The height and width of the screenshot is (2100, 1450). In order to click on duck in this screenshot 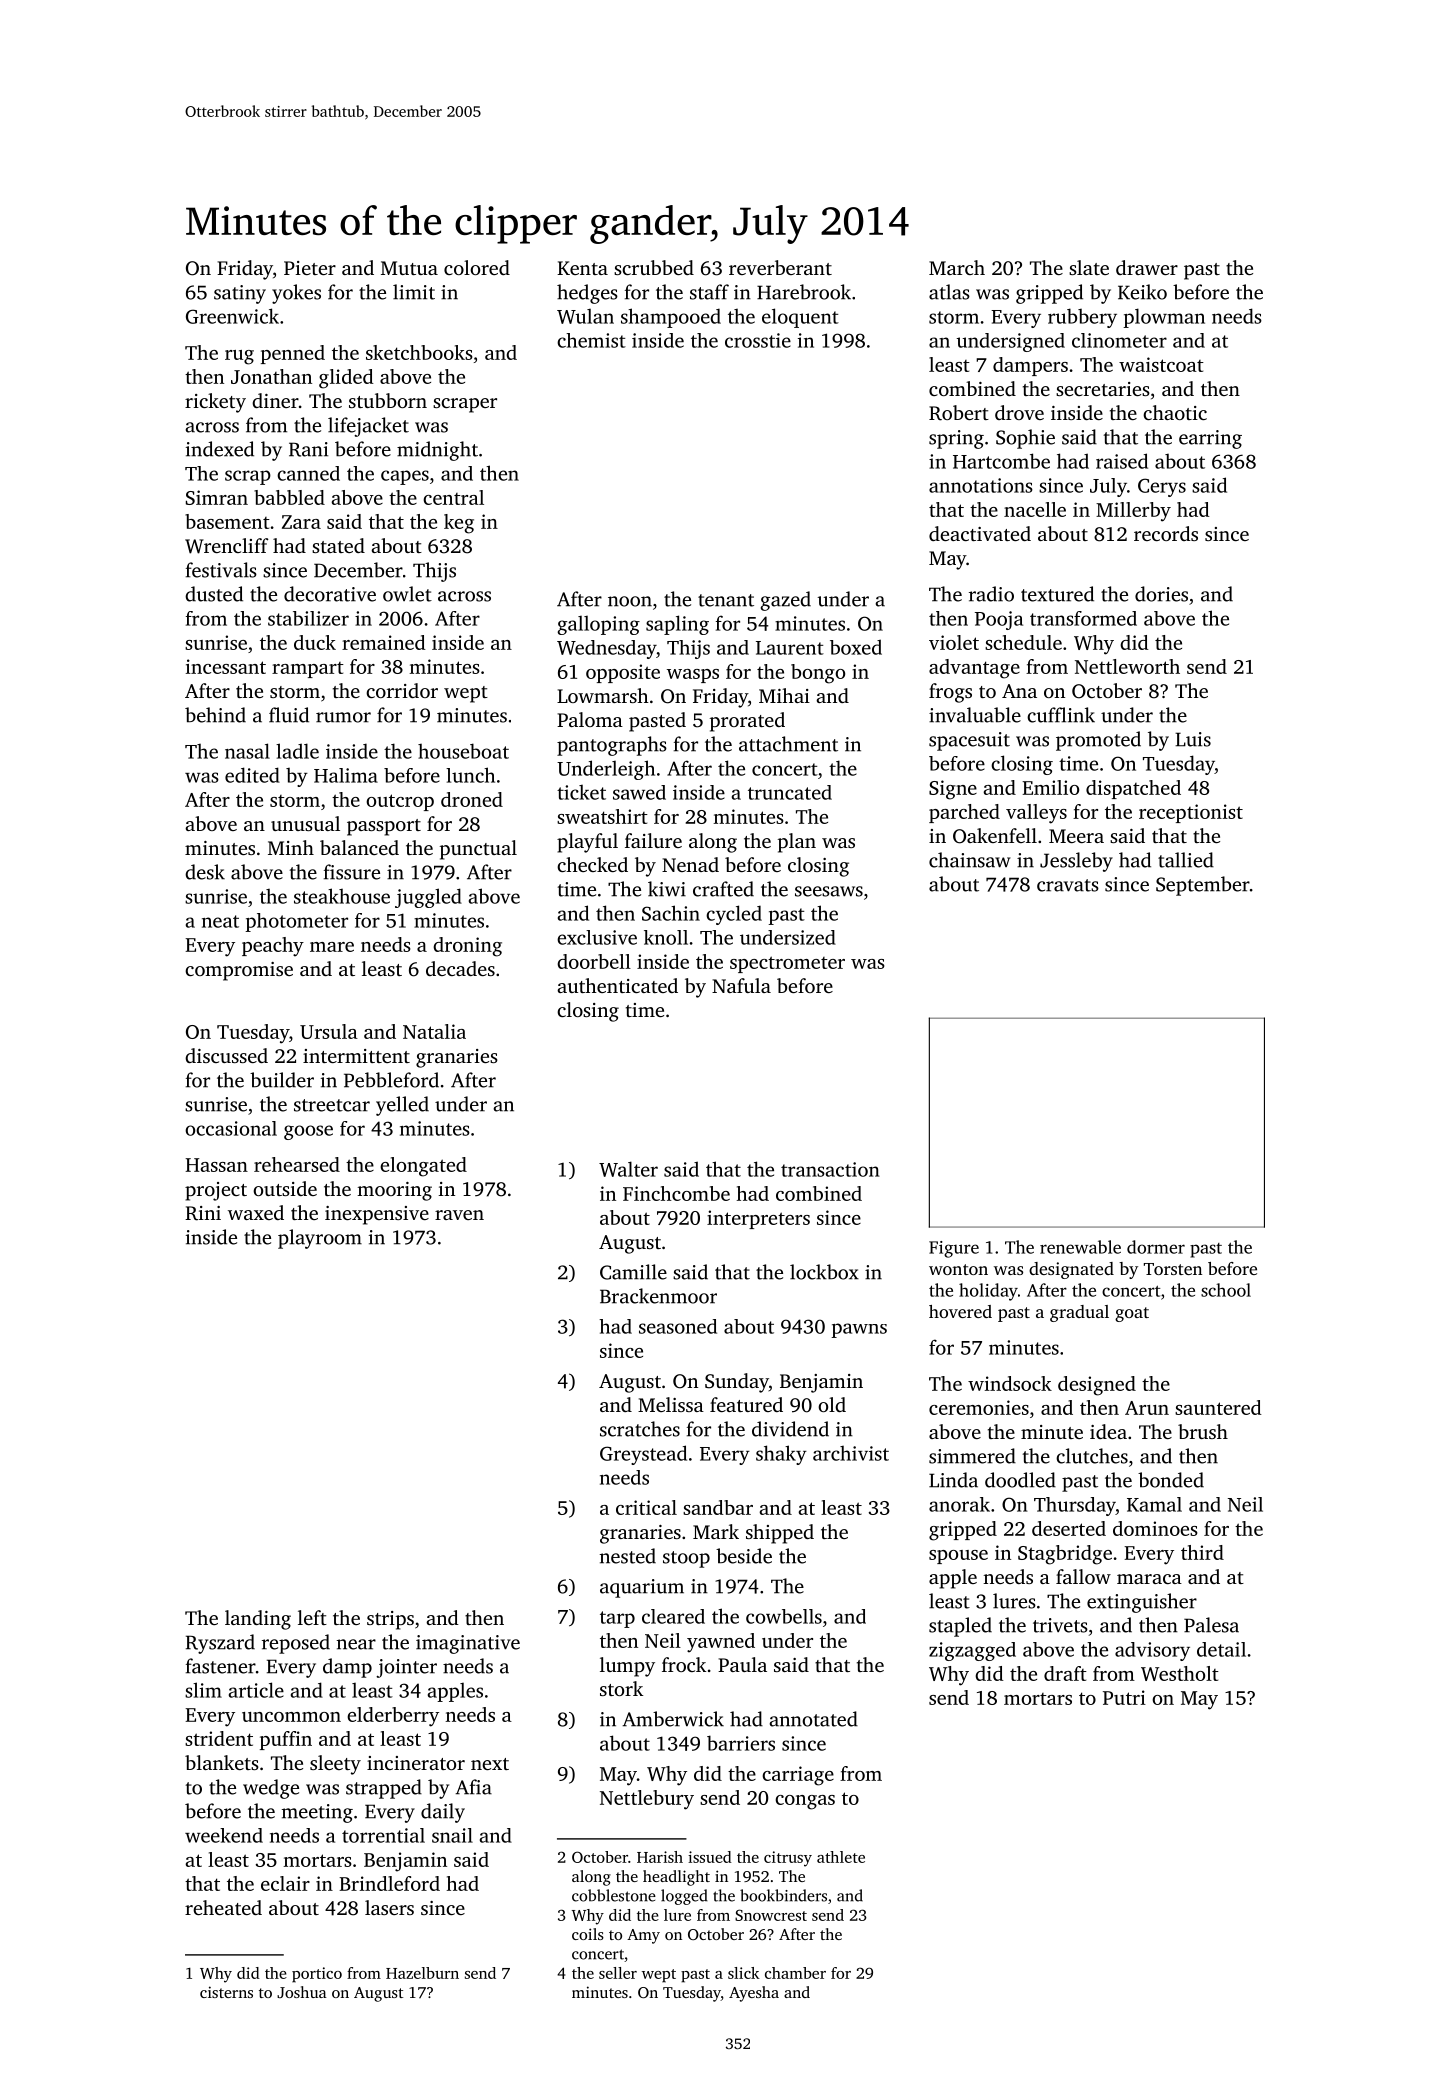, I will do `click(315, 642)`.
